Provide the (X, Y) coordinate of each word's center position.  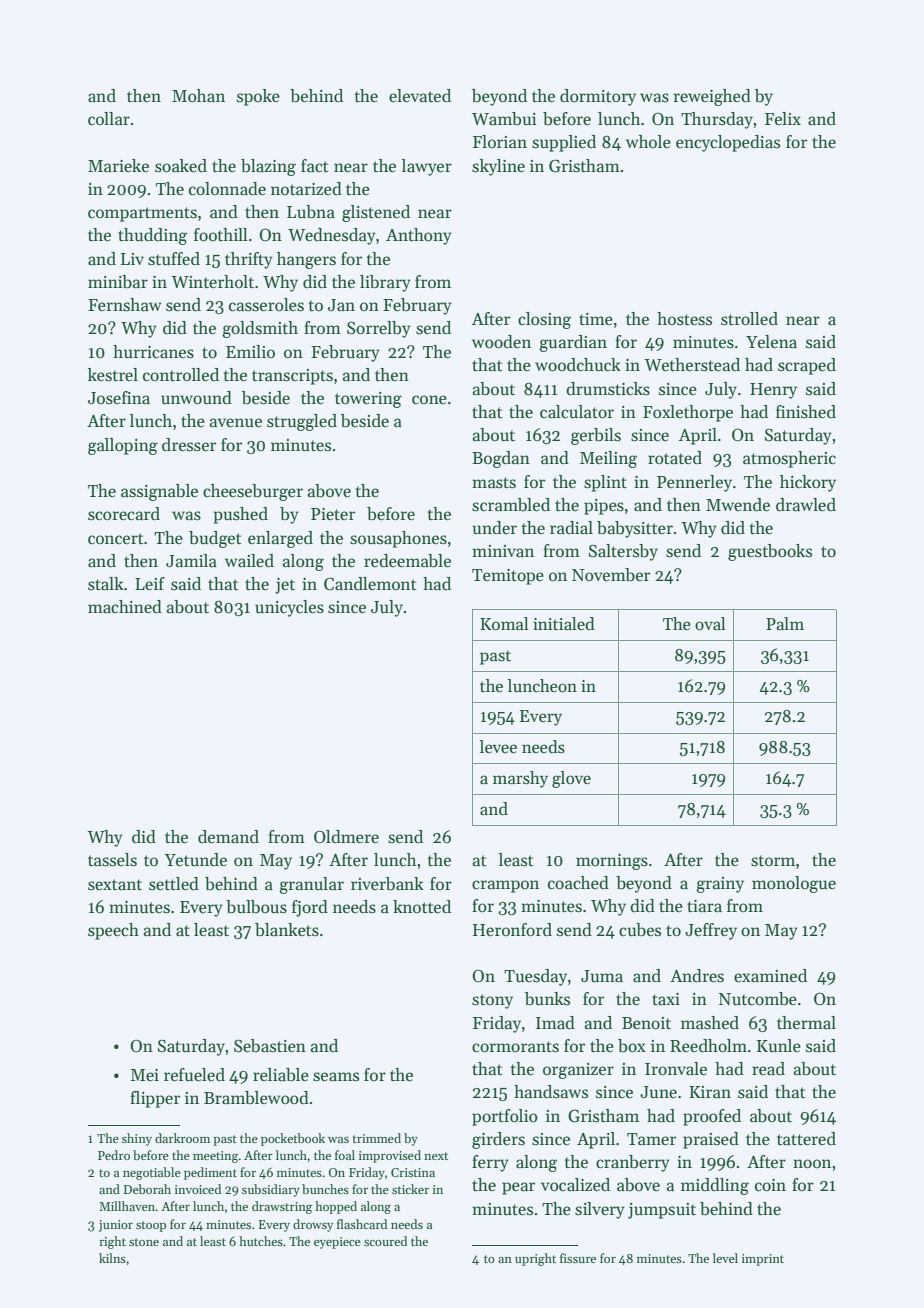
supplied (564, 143)
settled (174, 884)
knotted (422, 907)
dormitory (598, 97)
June (658, 1092)
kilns (112, 1258)
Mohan (198, 96)
